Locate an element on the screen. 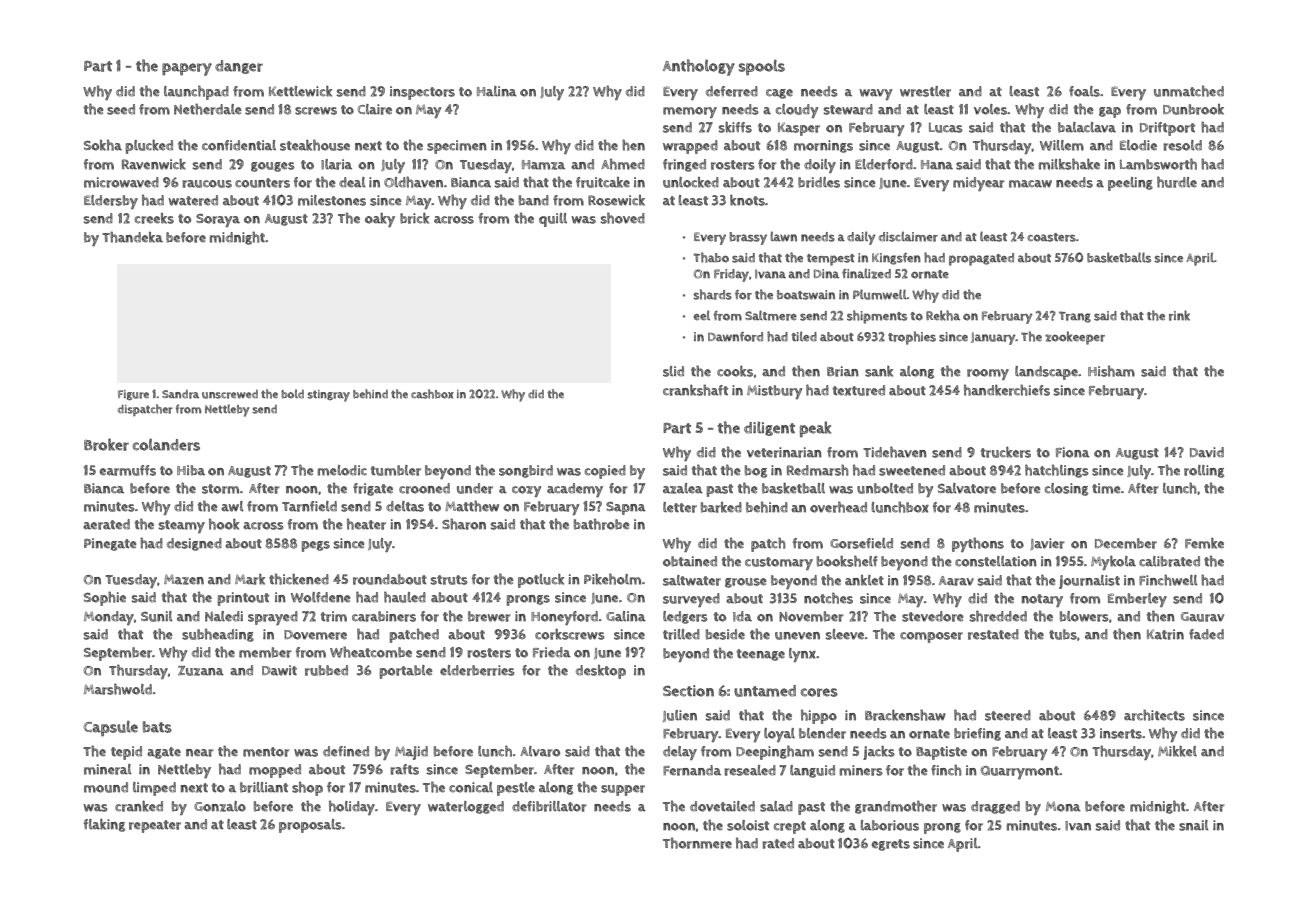  Sokha is located at coordinates (103, 145).
